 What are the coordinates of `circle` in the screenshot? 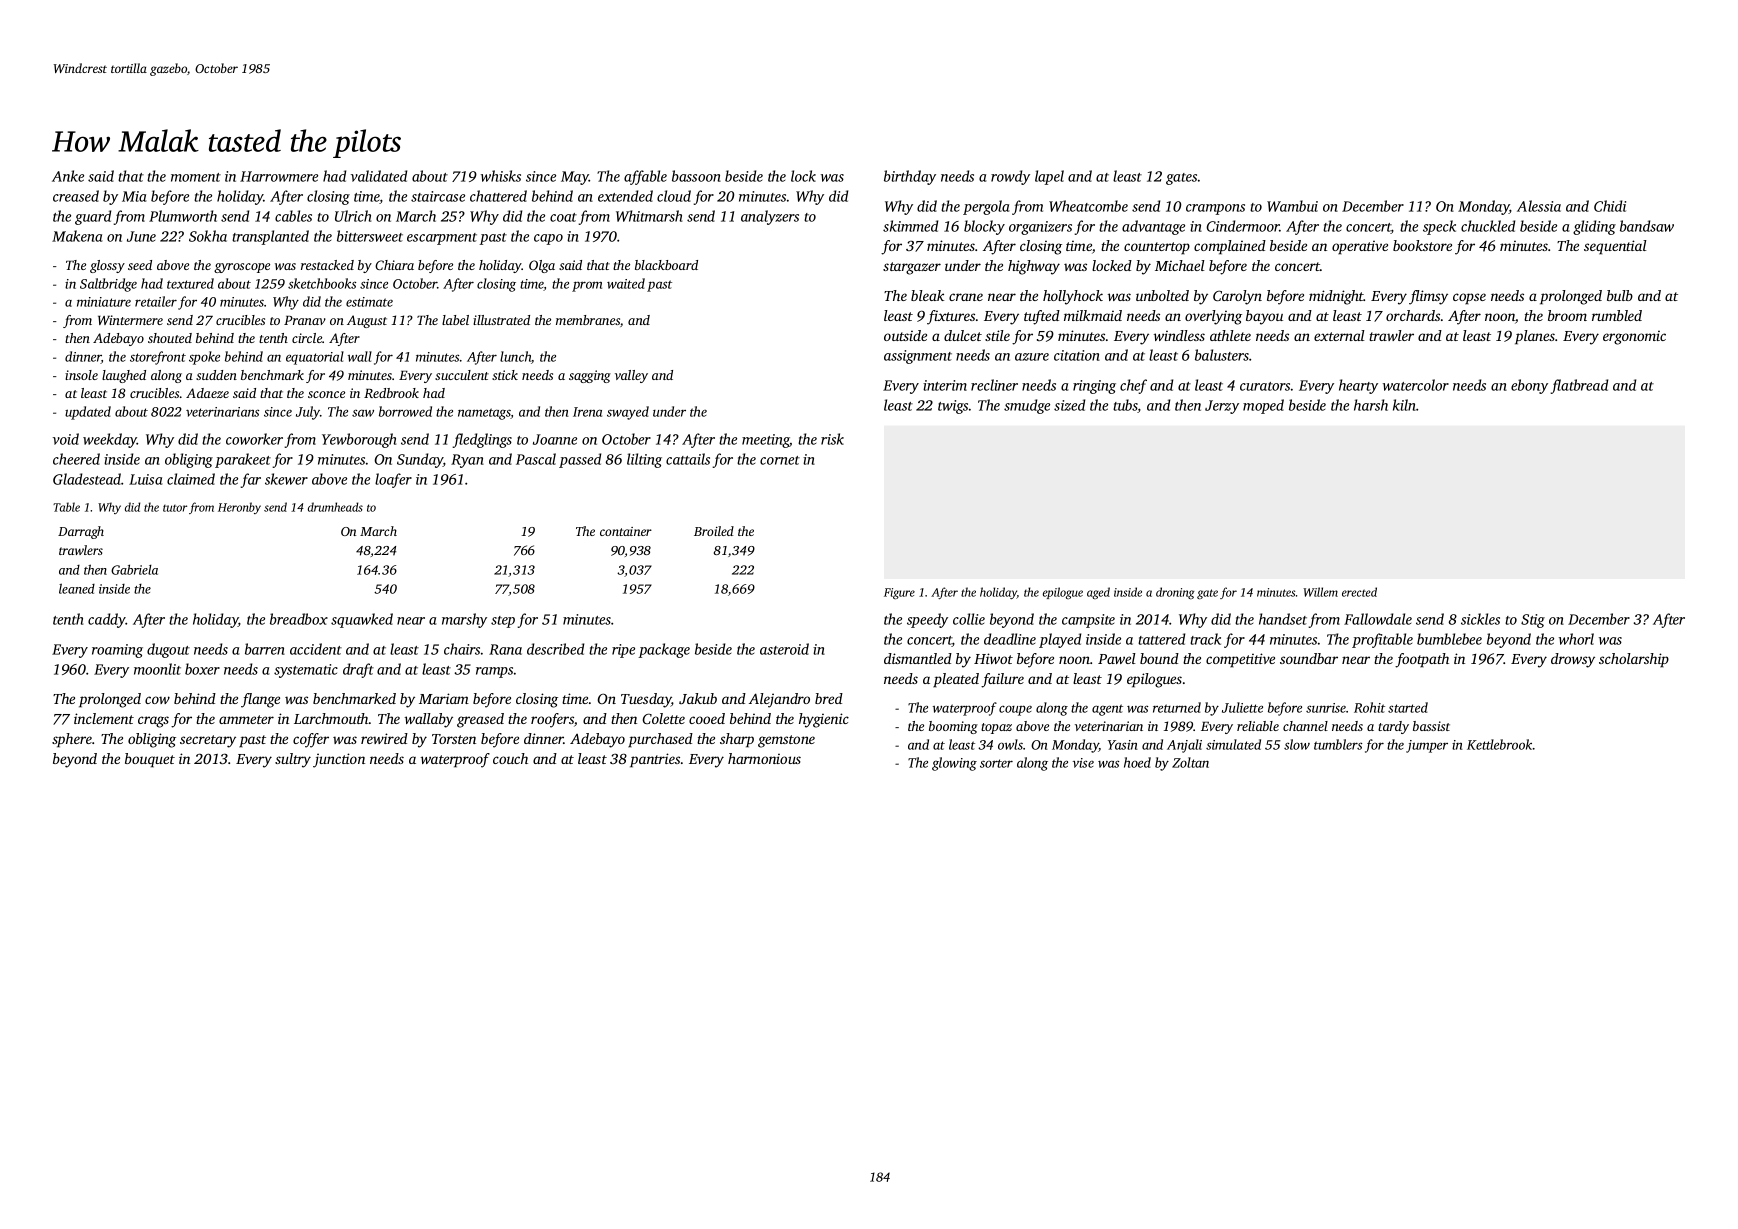 It's located at (307, 338).
